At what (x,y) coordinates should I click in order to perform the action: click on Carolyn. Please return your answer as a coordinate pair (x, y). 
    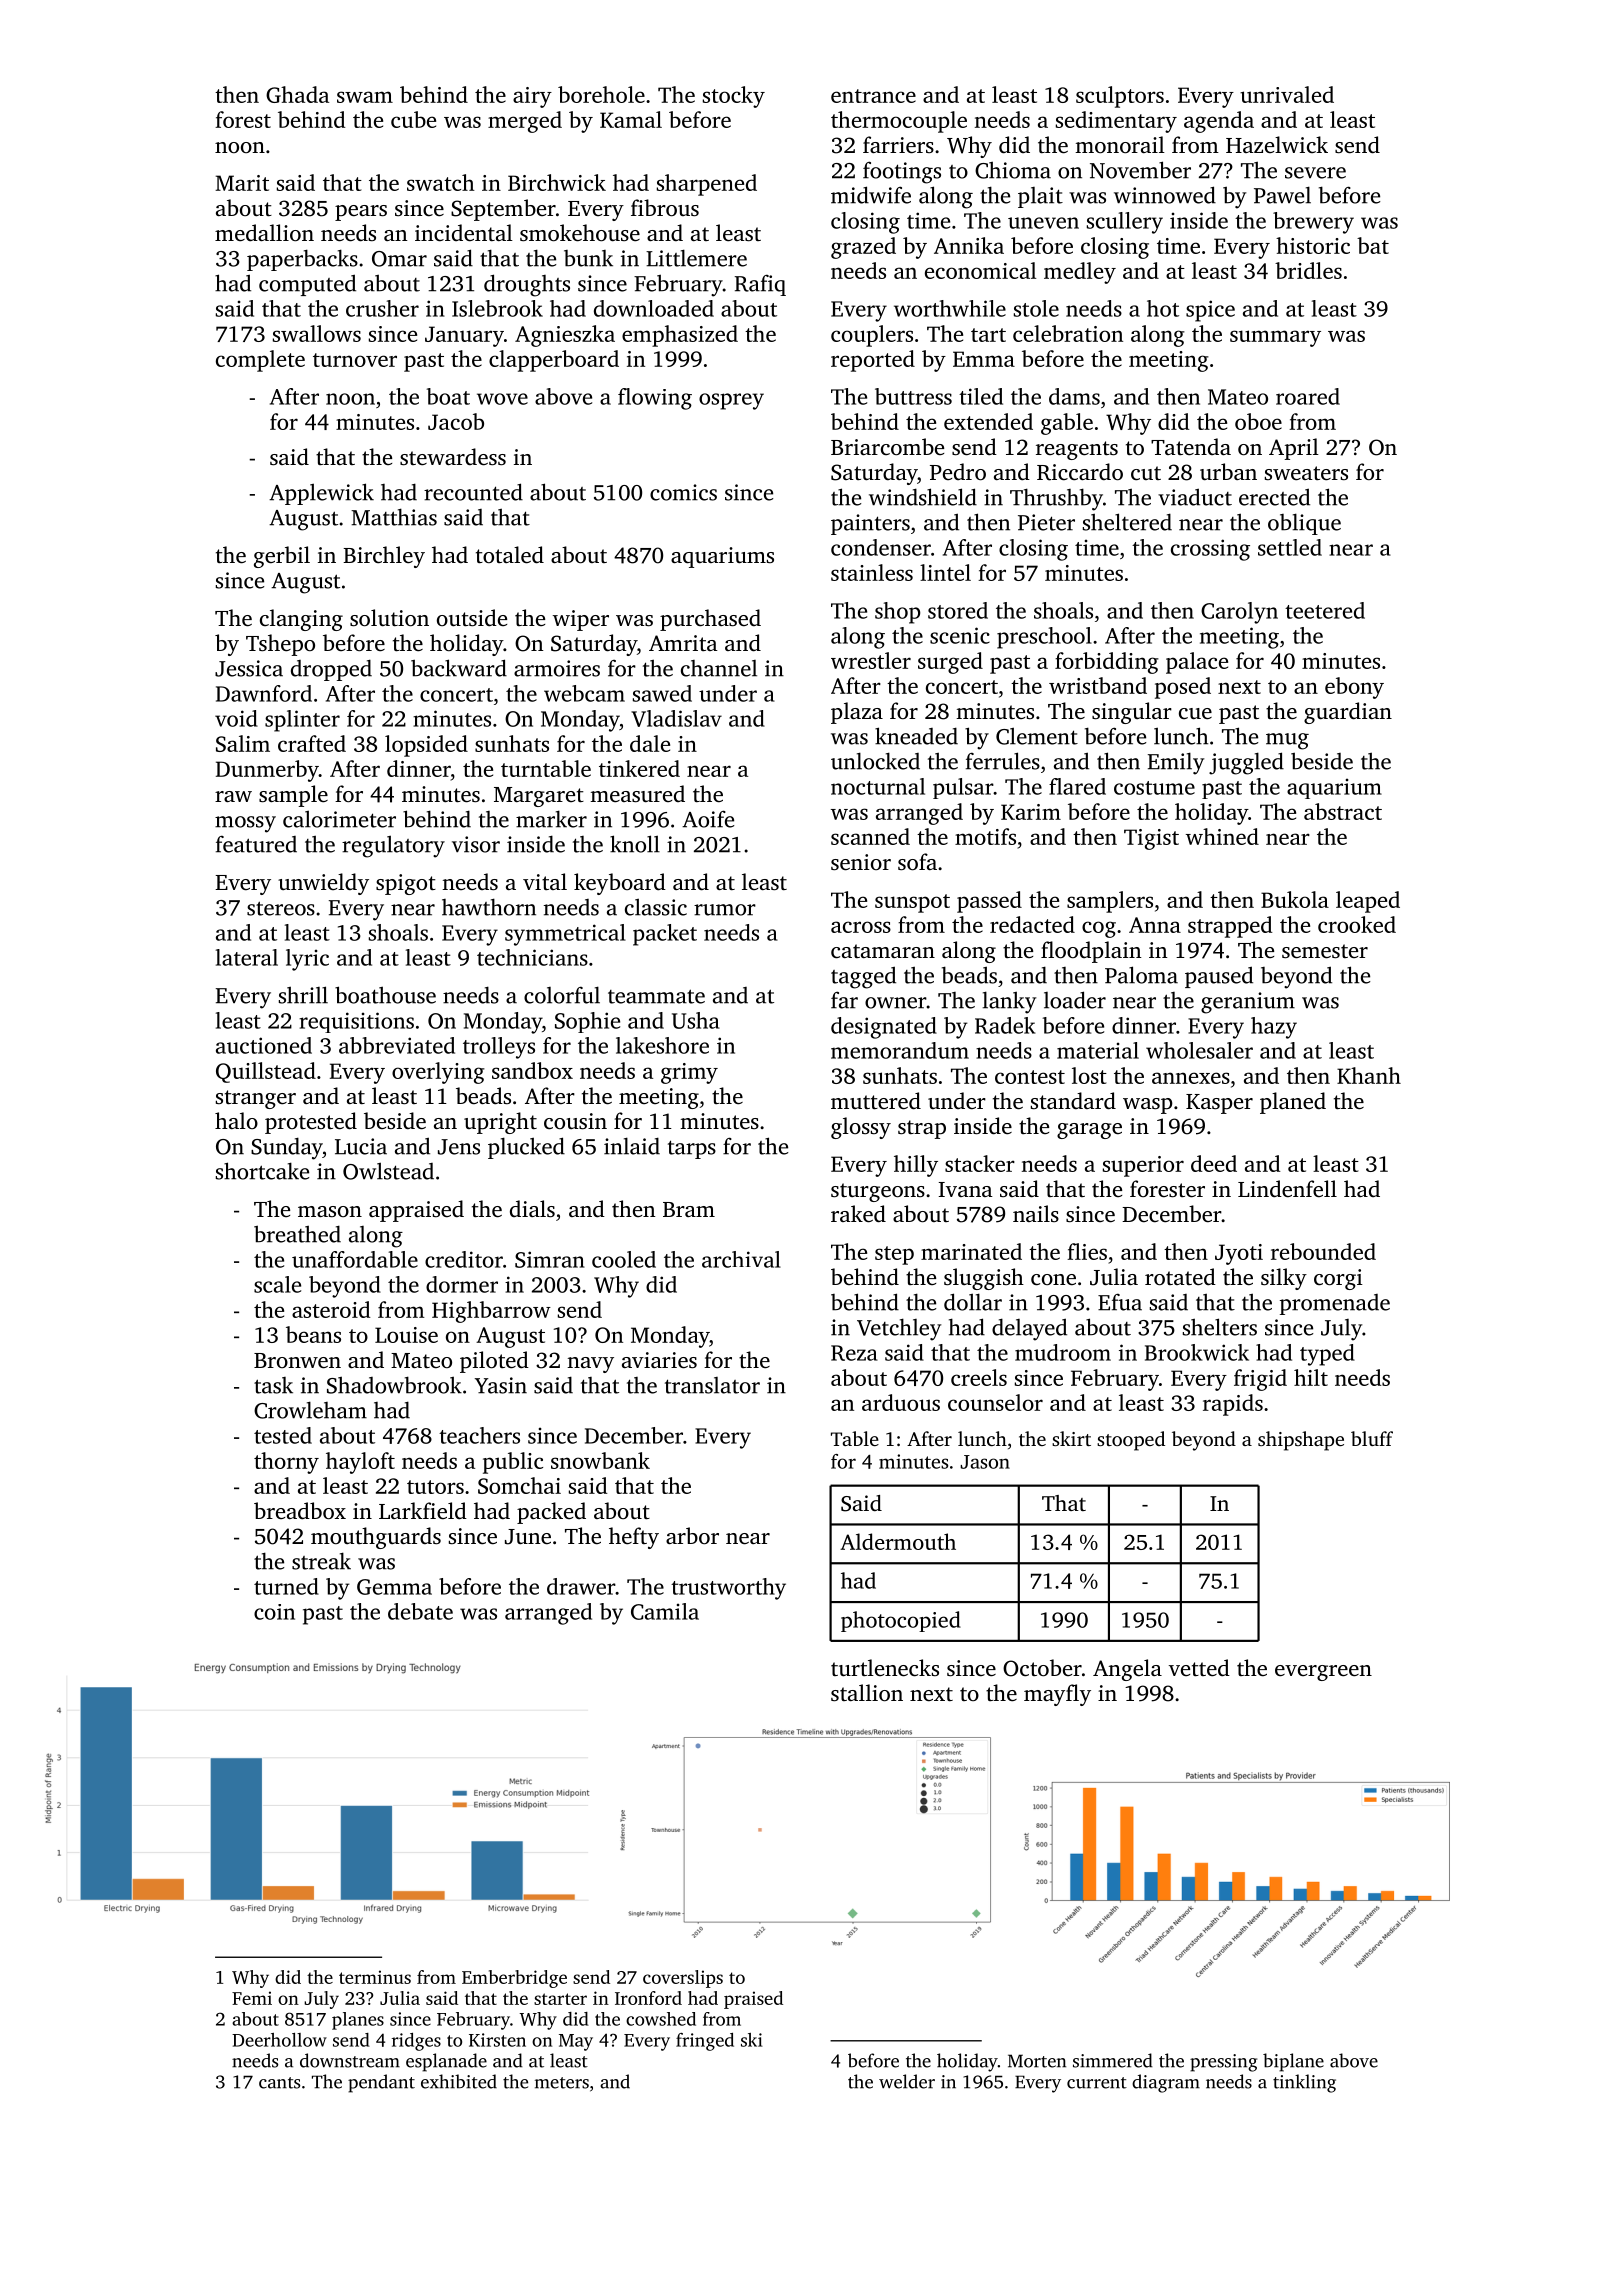
    Looking at the image, I should click on (1239, 613).
